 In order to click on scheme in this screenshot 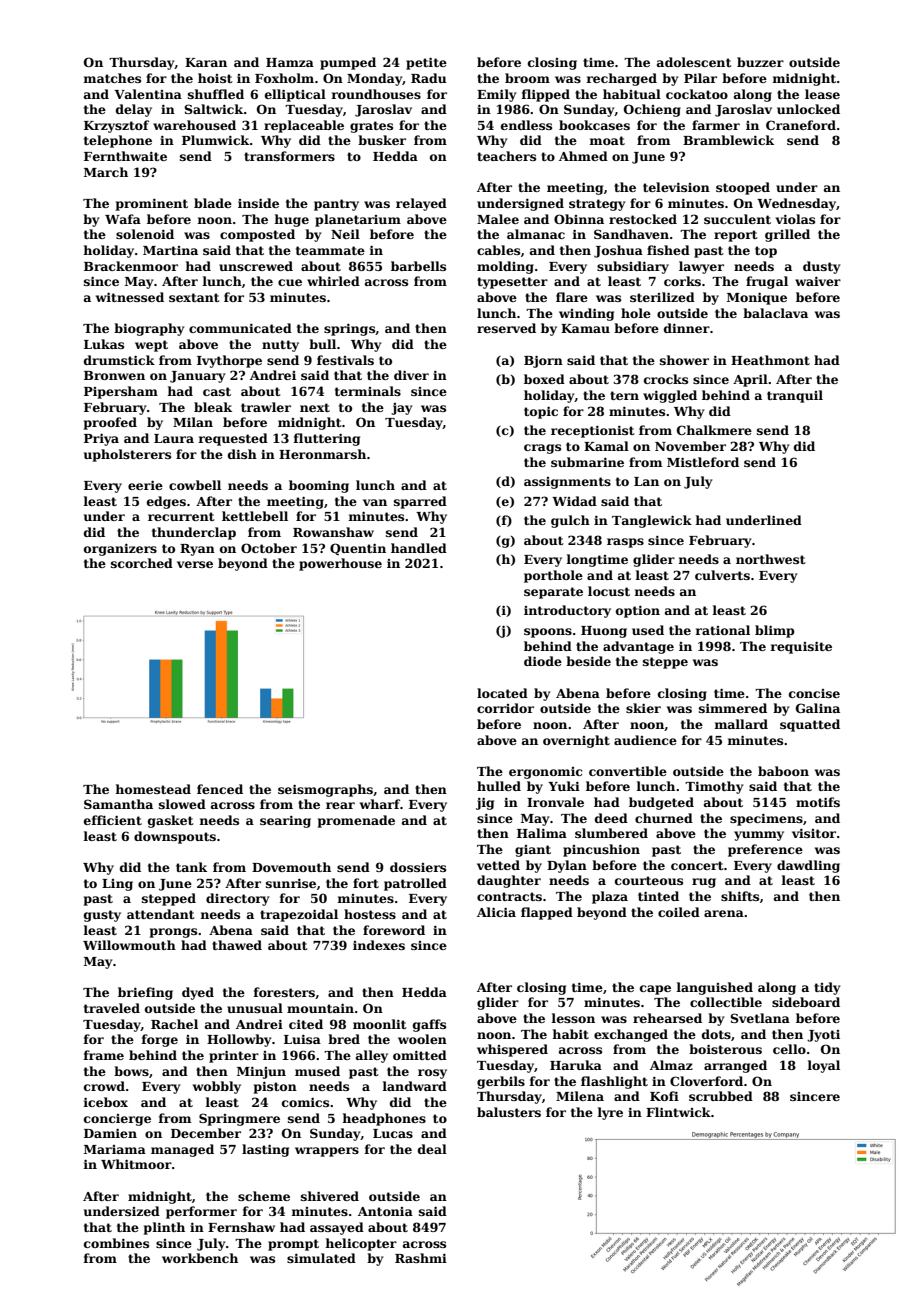, I will do `click(264, 1196)`.
